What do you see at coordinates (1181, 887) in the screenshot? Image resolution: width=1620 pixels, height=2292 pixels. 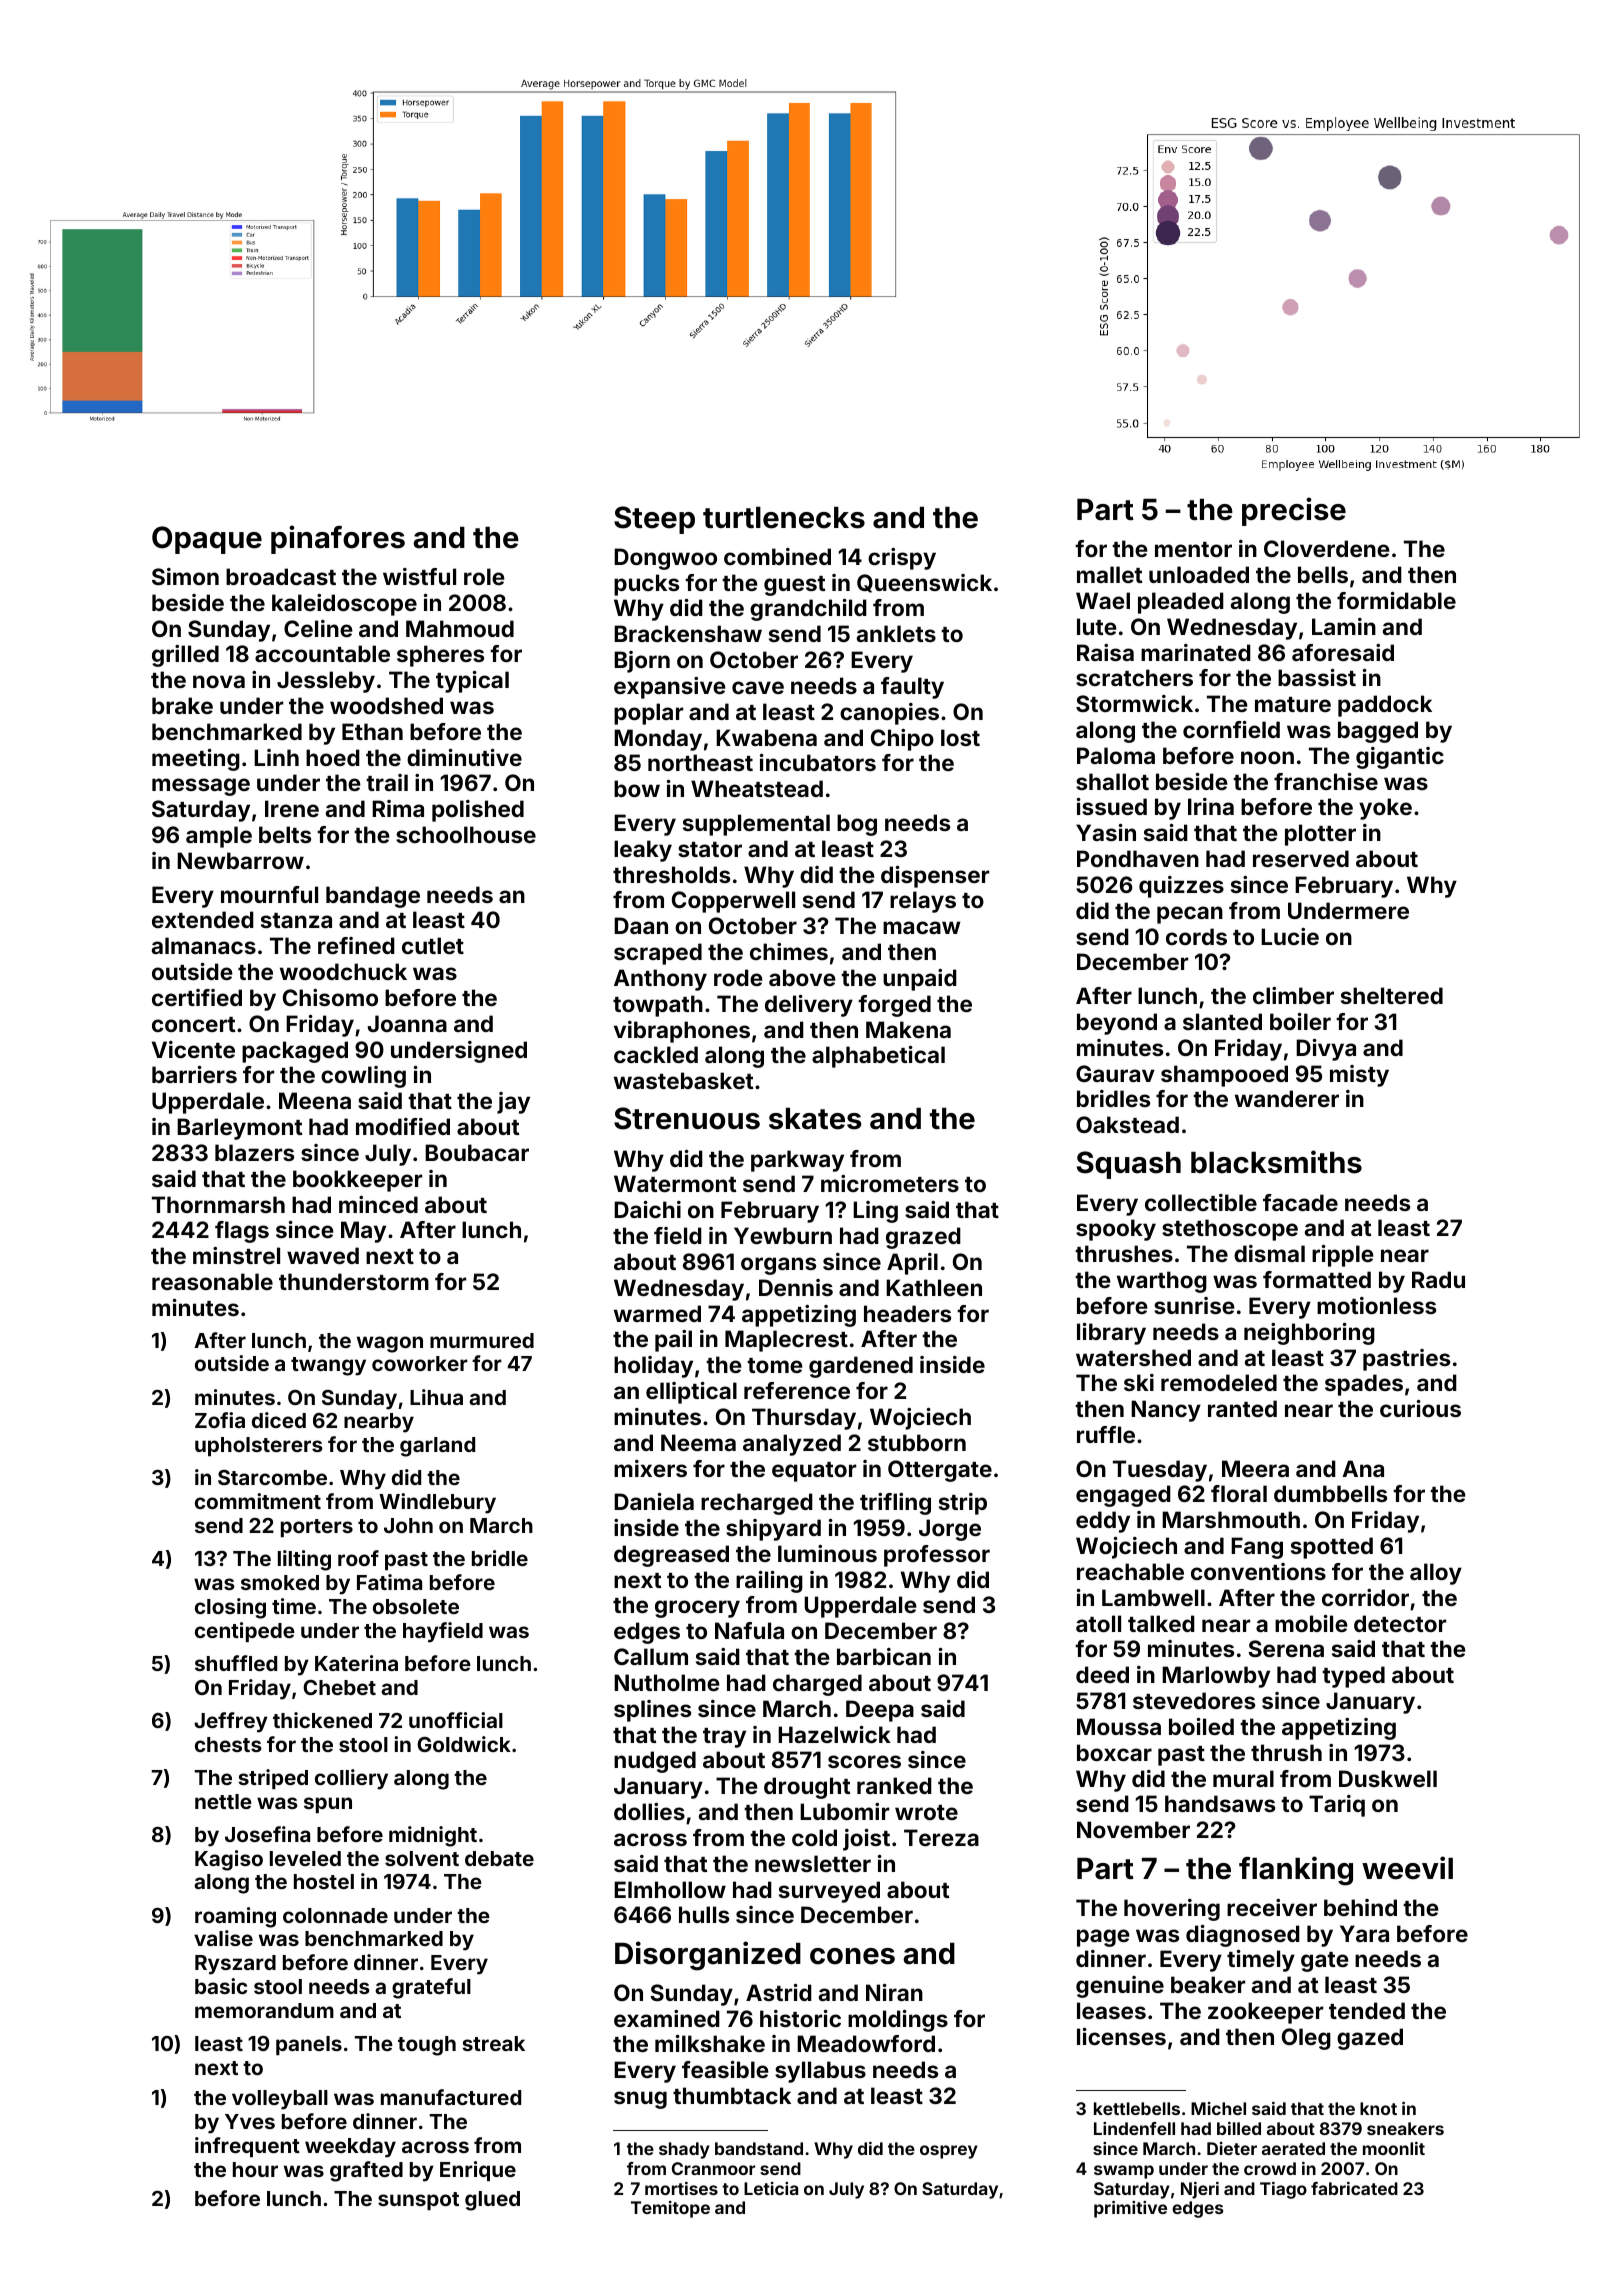 I see `quizzes` at bounding box center [1181, 887].
